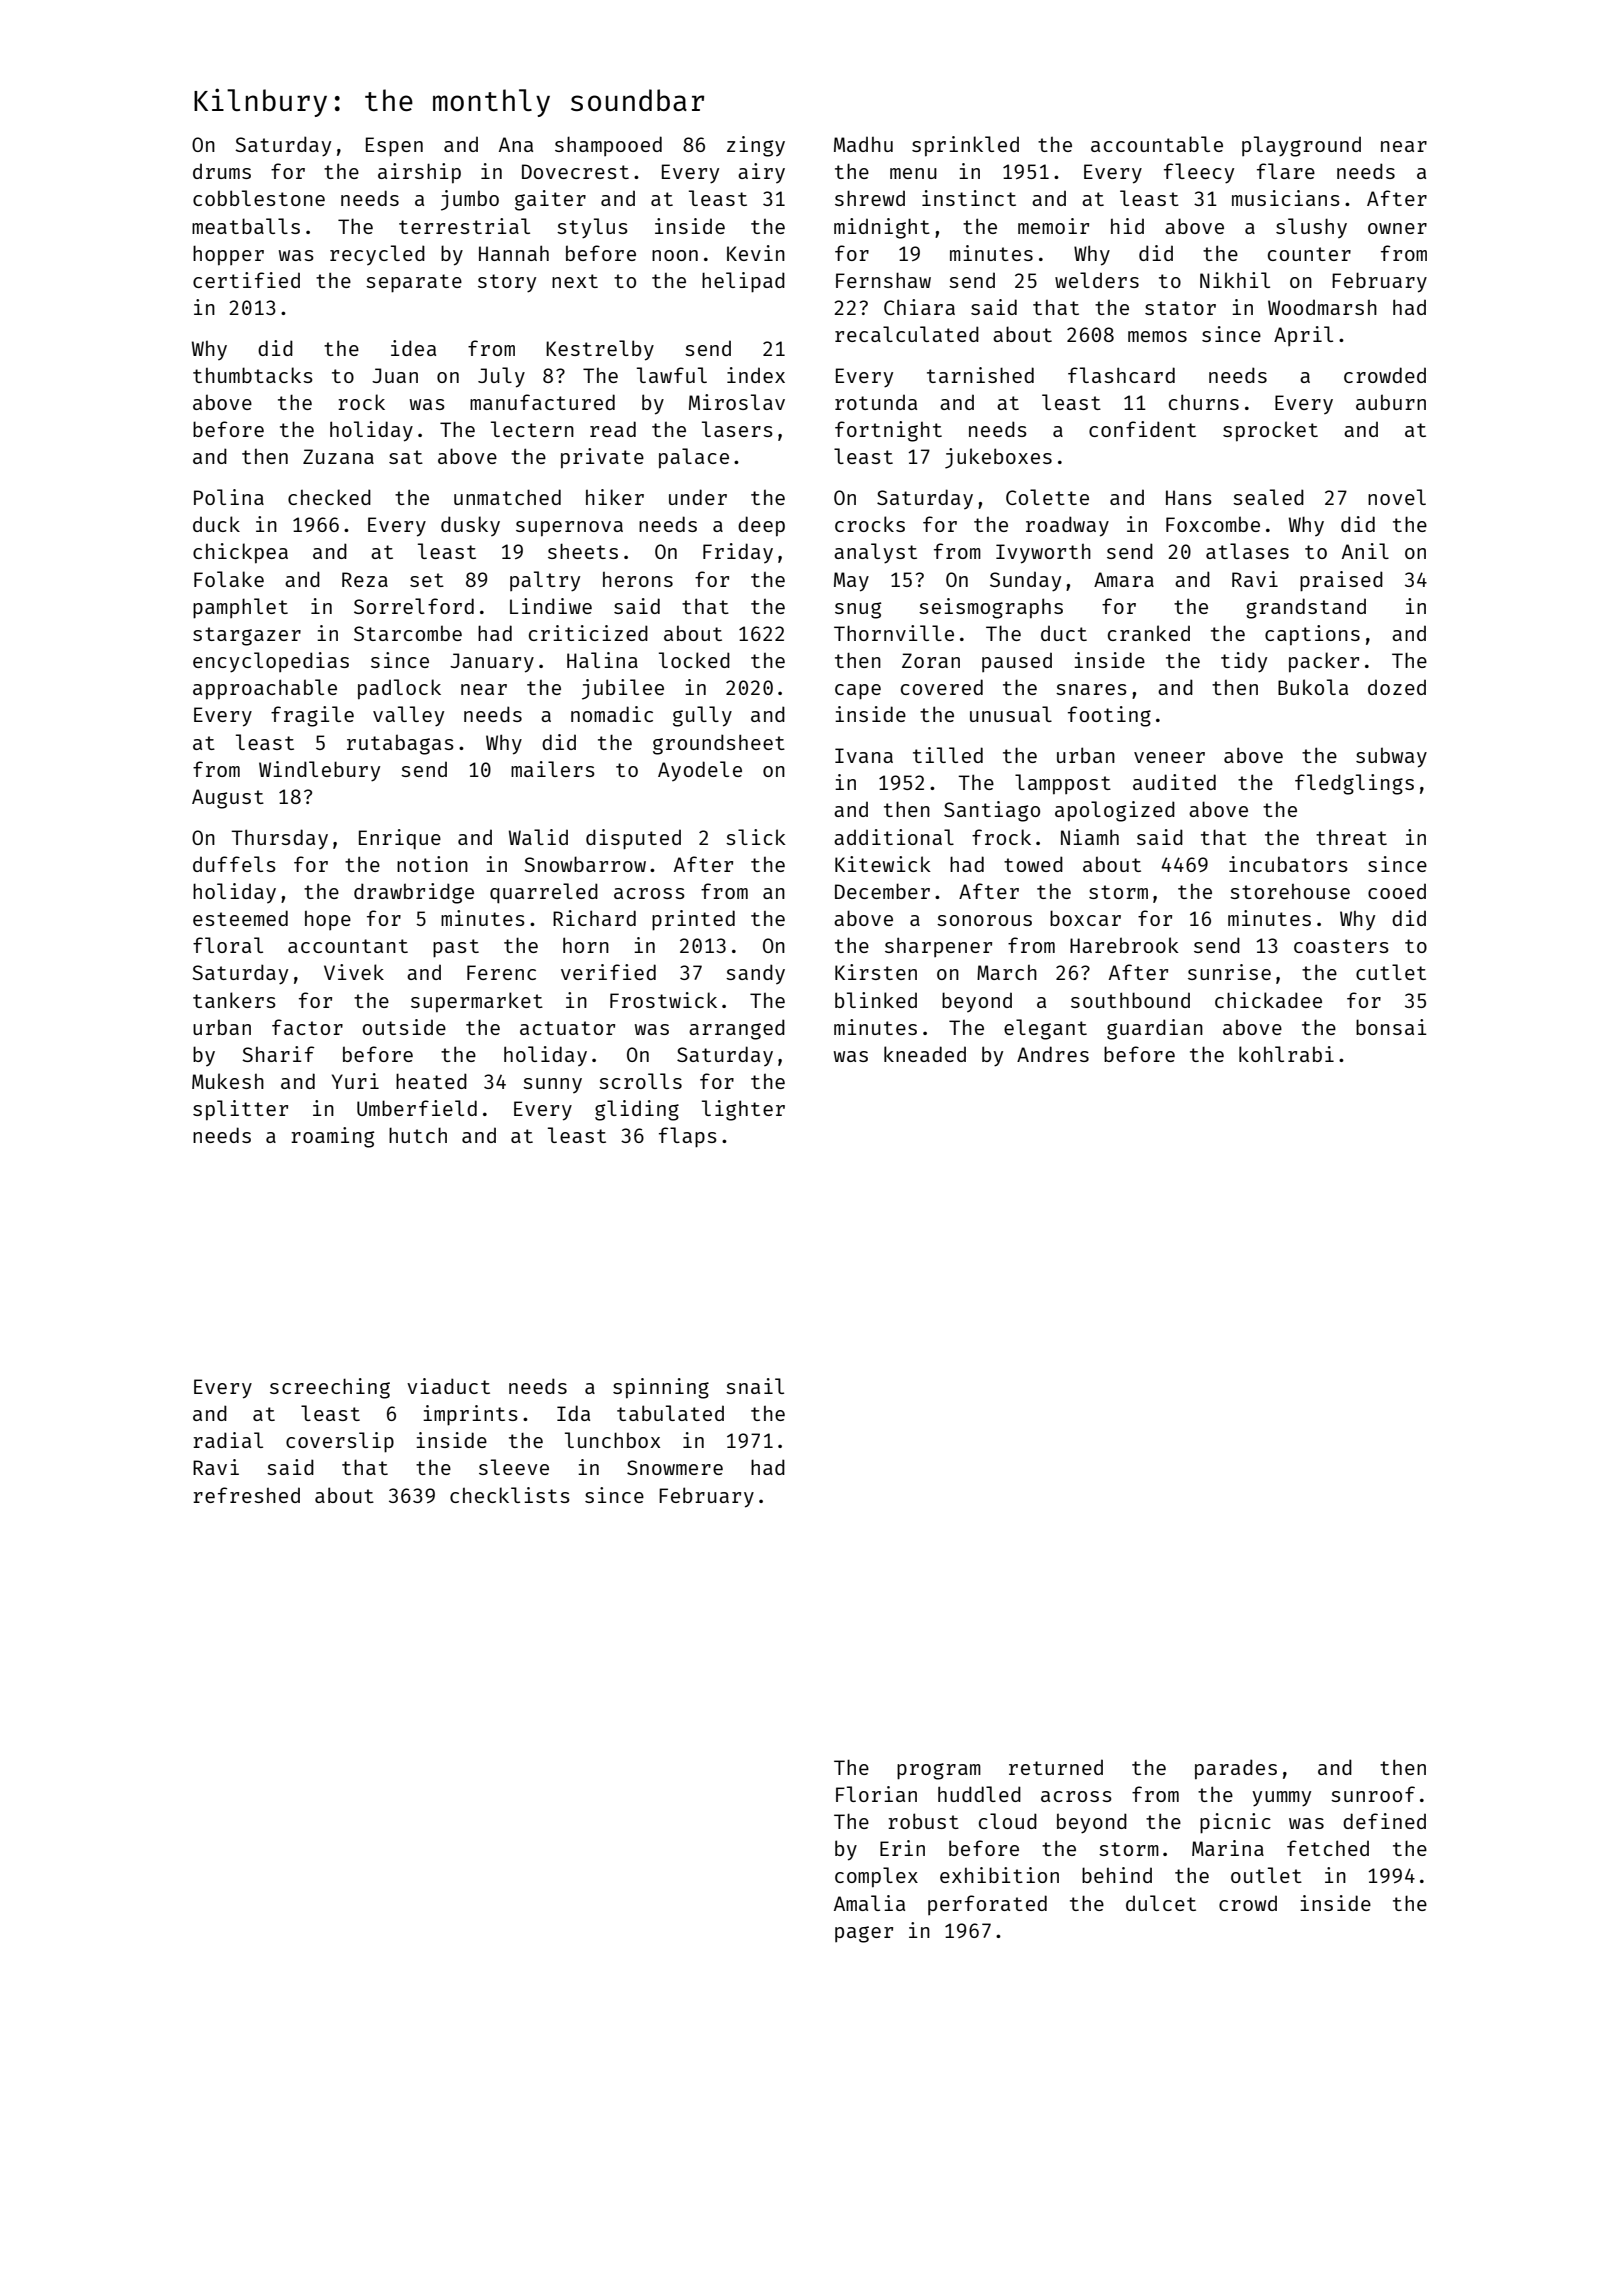 This page has width=1620, height=2292. I want to click on coverslip, so click(340, 1442).
